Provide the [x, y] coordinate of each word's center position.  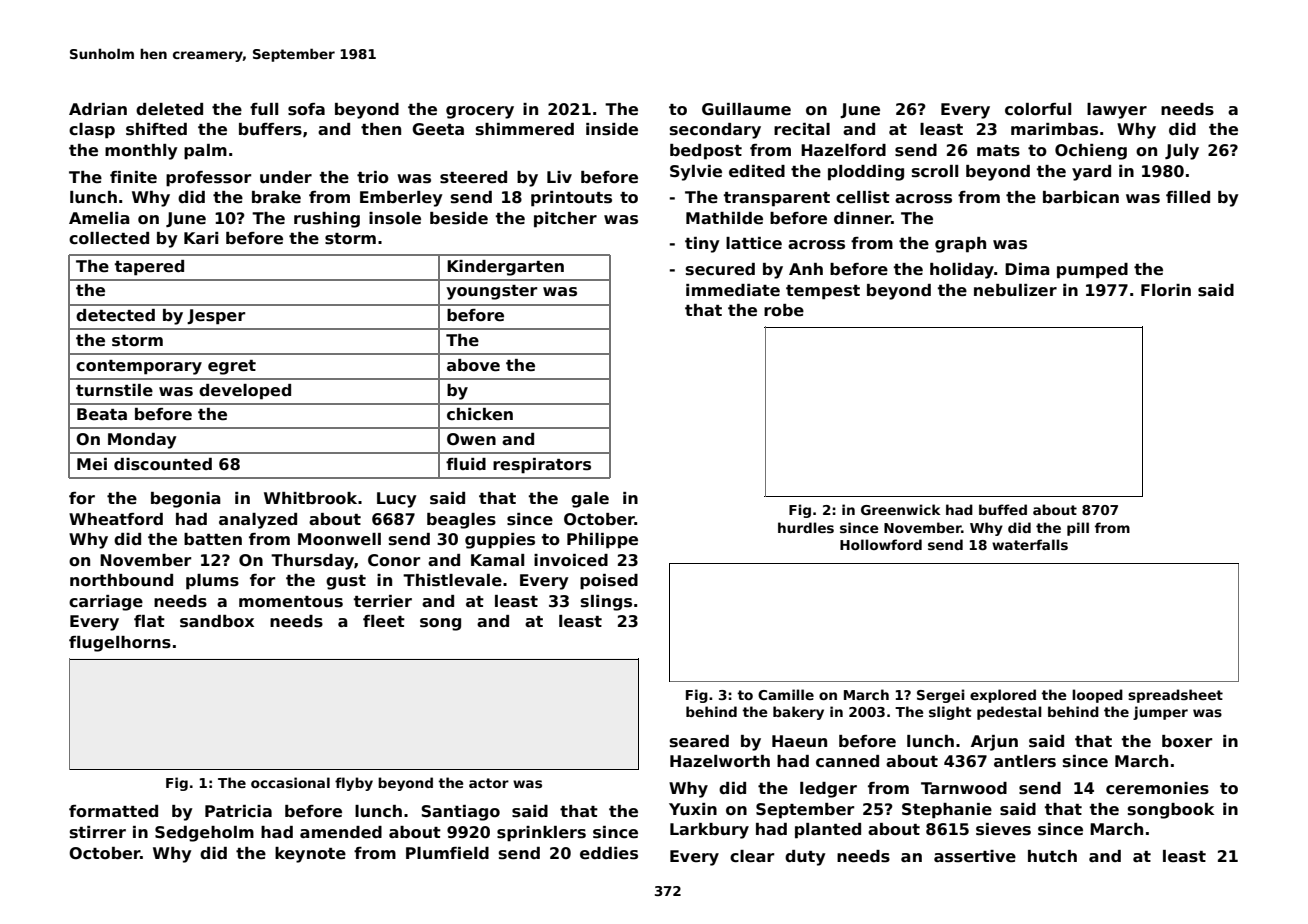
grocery [480, 112]
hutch [1052, 856]
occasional [290, 782]
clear [752, 856]
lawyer [1117, 111]
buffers [270, 129]
